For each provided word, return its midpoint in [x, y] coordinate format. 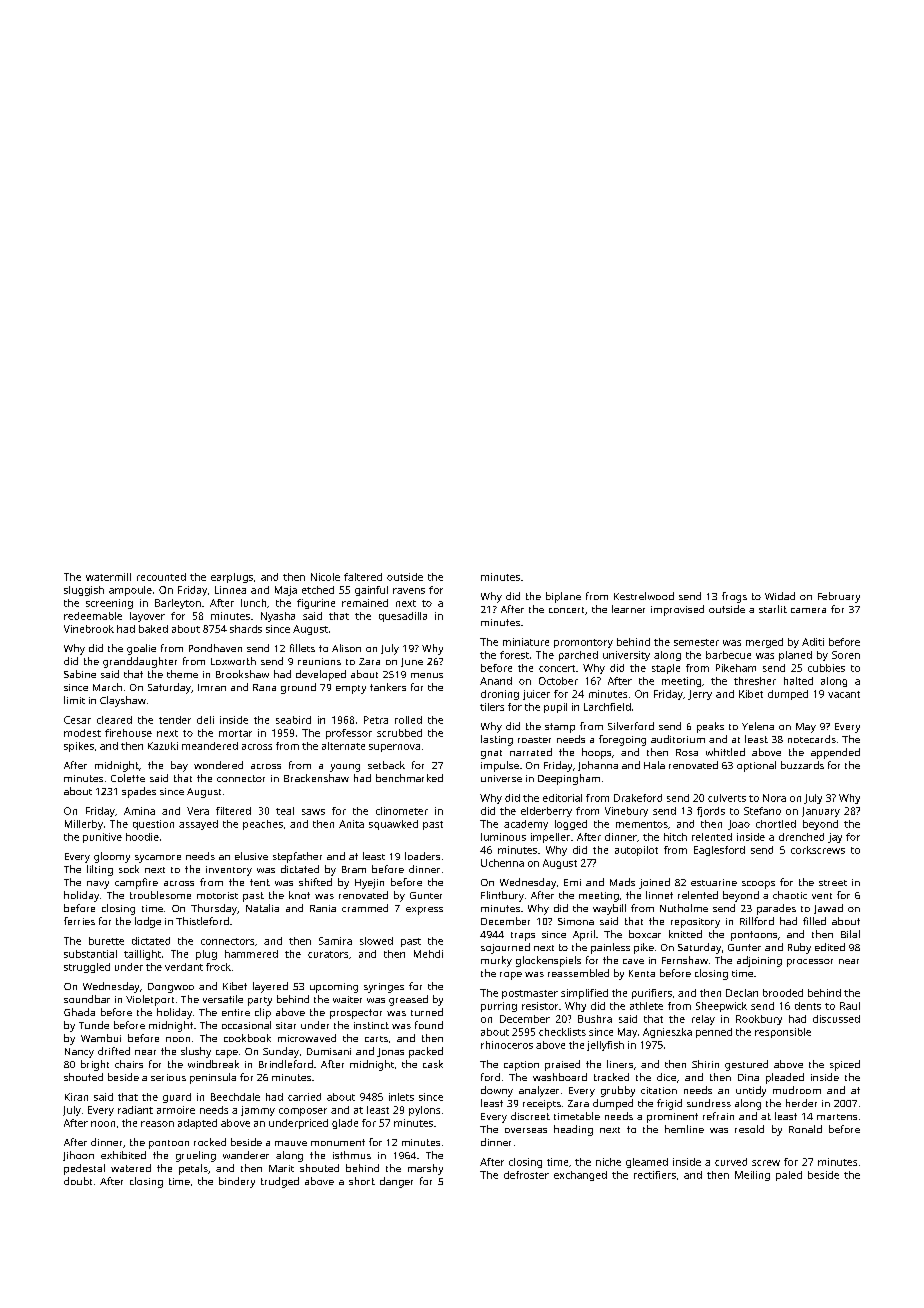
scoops [758, 885]
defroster [526, 1175]
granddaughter [140, 662]
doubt [78, 1181]
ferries [79, 921]
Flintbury [502, 896]
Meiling [752, 1176]
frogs [734, 597]
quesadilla [403, 617]
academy [526, 825]
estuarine [714, 882]
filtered [233, 811]
